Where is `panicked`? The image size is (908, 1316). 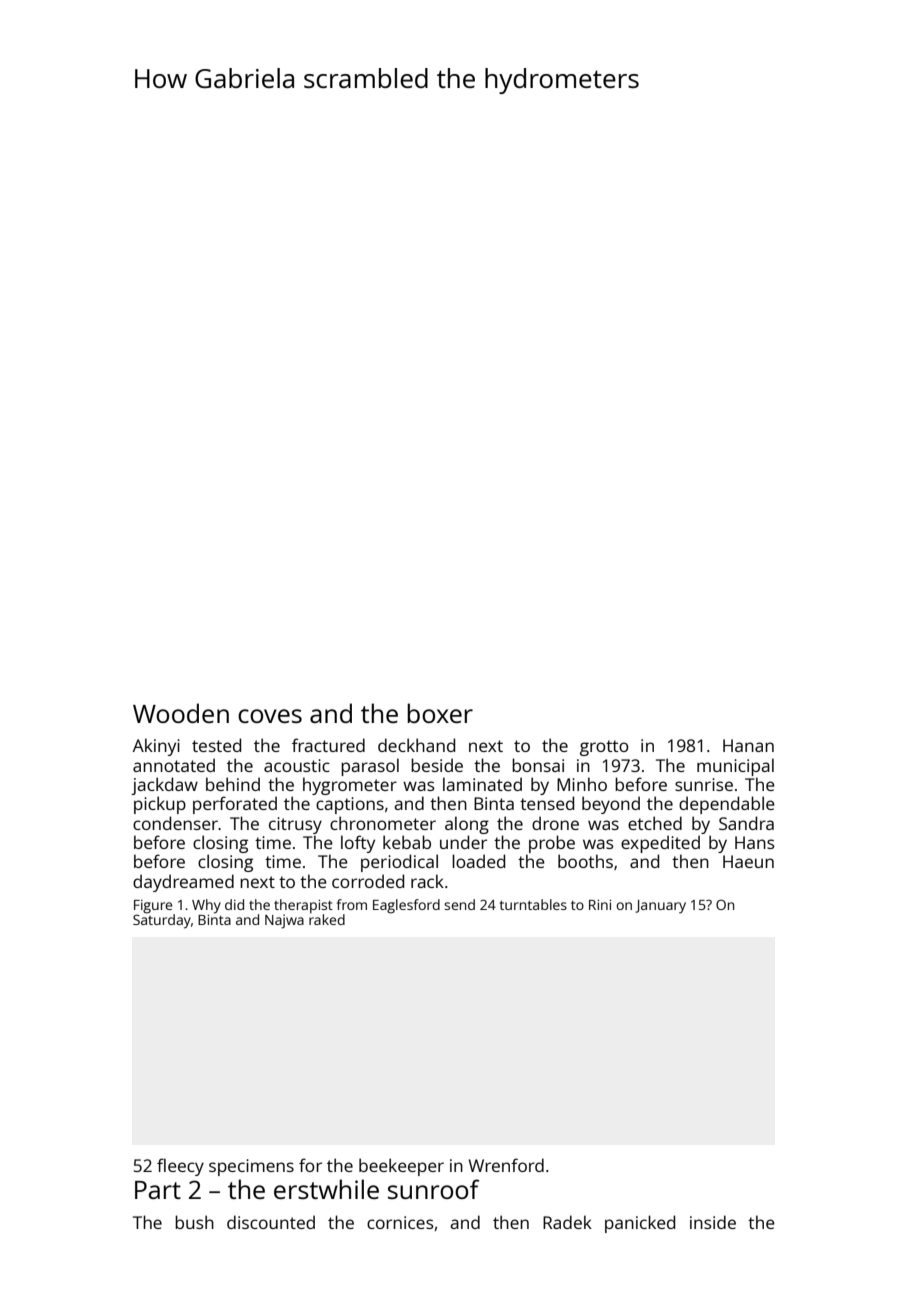 panicked is located at coordinates (640, 1224).
